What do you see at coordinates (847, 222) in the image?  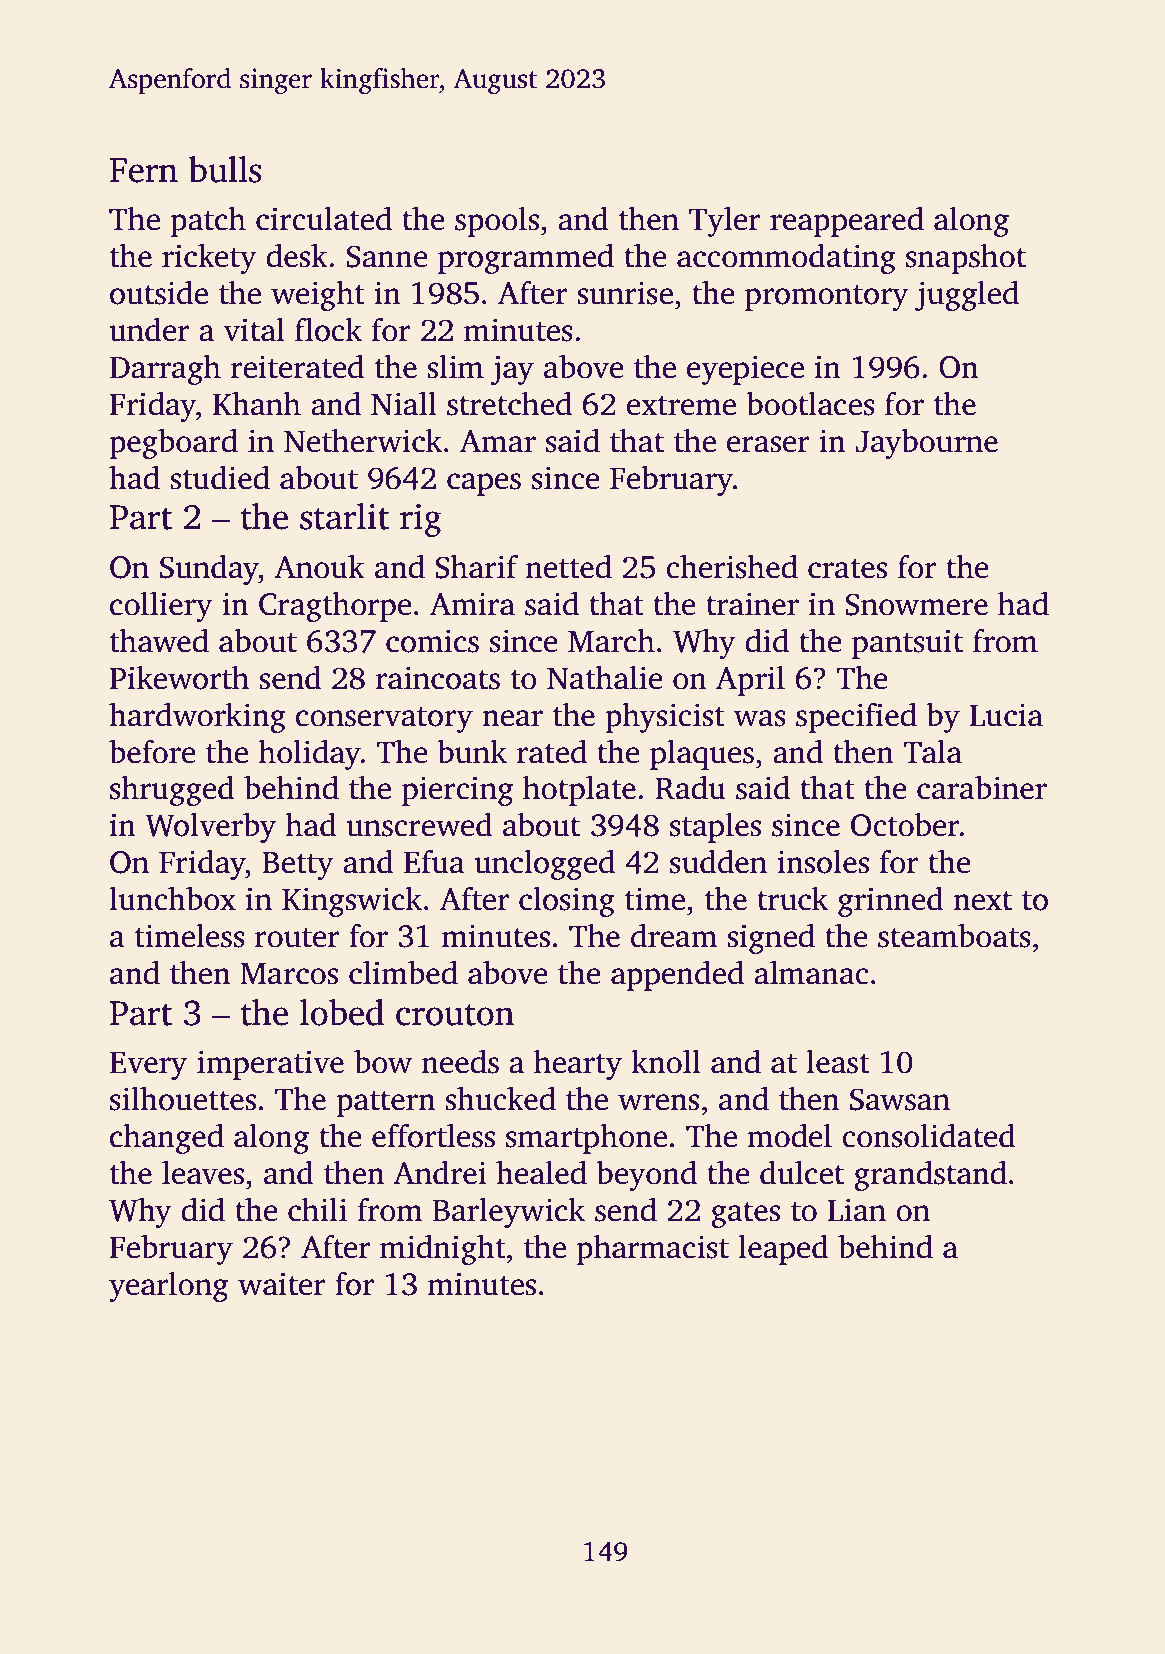 I see `reappeared` at bounding box center [847, 222].
